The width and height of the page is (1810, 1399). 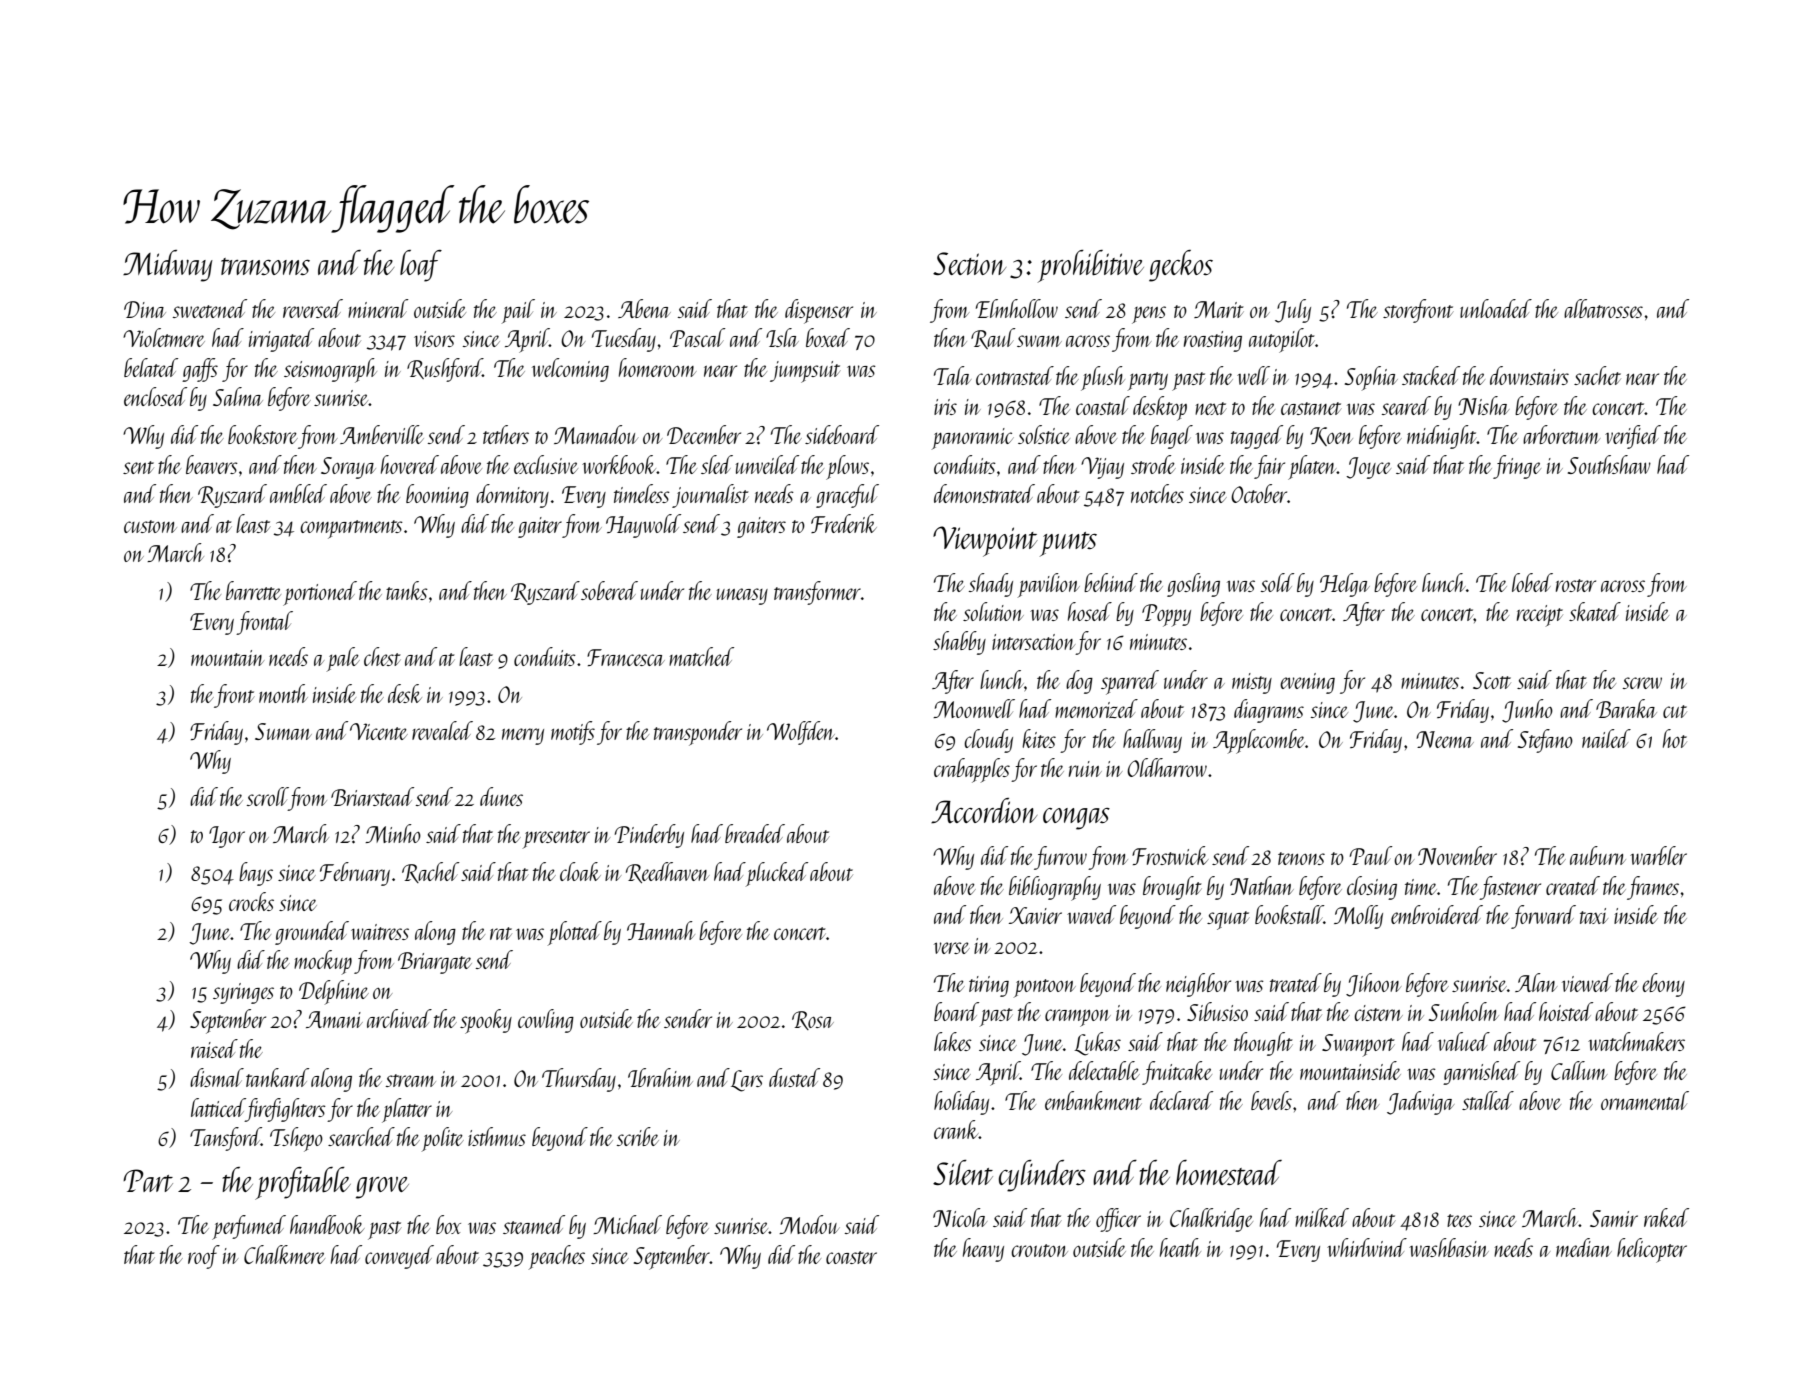 What do you see at coordinates (1078, 1018) in the page?
I see `crampon` at bounding box center [1078, 1018].
